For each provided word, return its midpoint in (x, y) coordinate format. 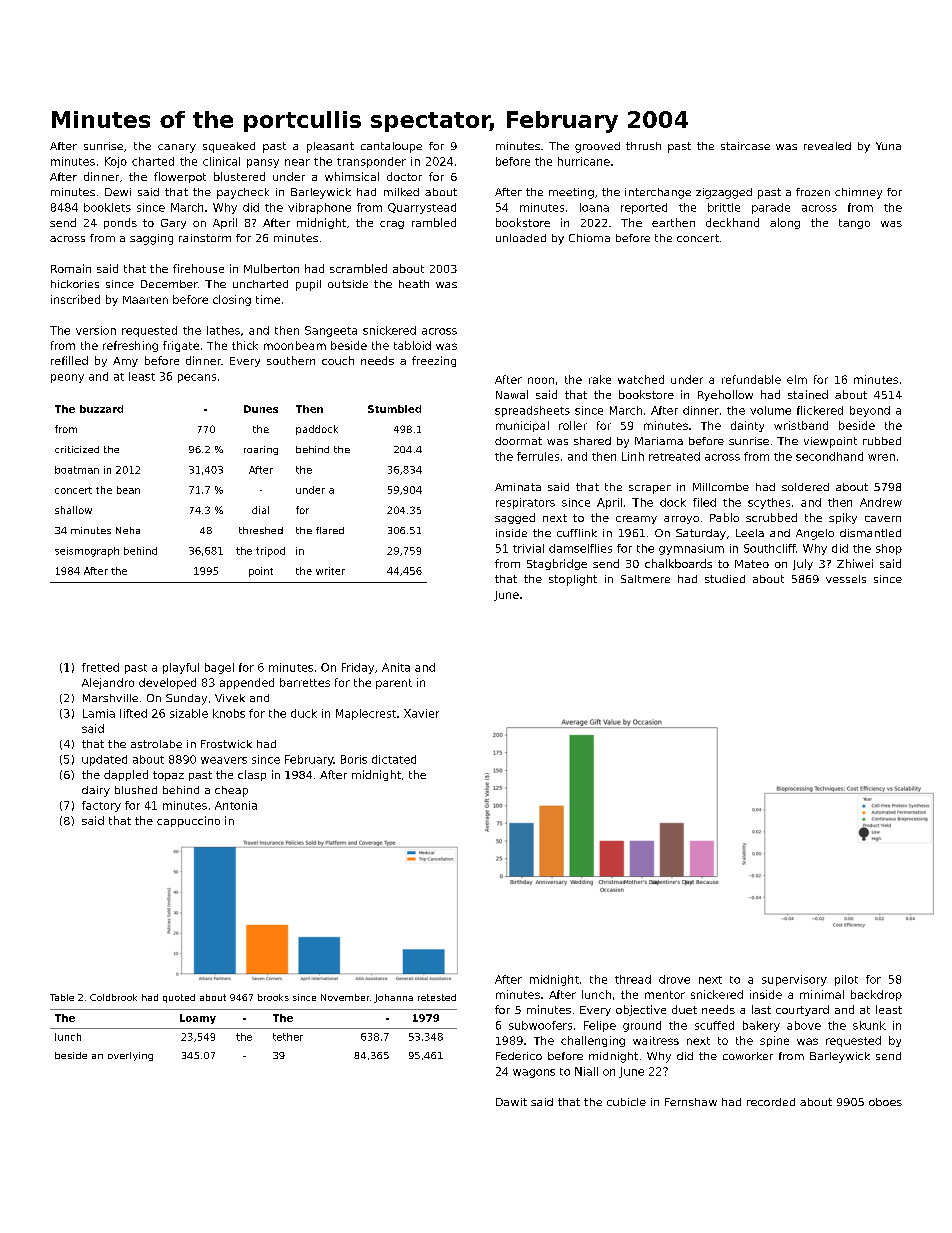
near (297, 162)
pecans (197, 378)
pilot (846, 980)
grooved (597, 147)
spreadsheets (532, 411)
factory (101, 806)
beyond (870, 411)
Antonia (236, 805)
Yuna (888, 146)
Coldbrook (113, 997)
